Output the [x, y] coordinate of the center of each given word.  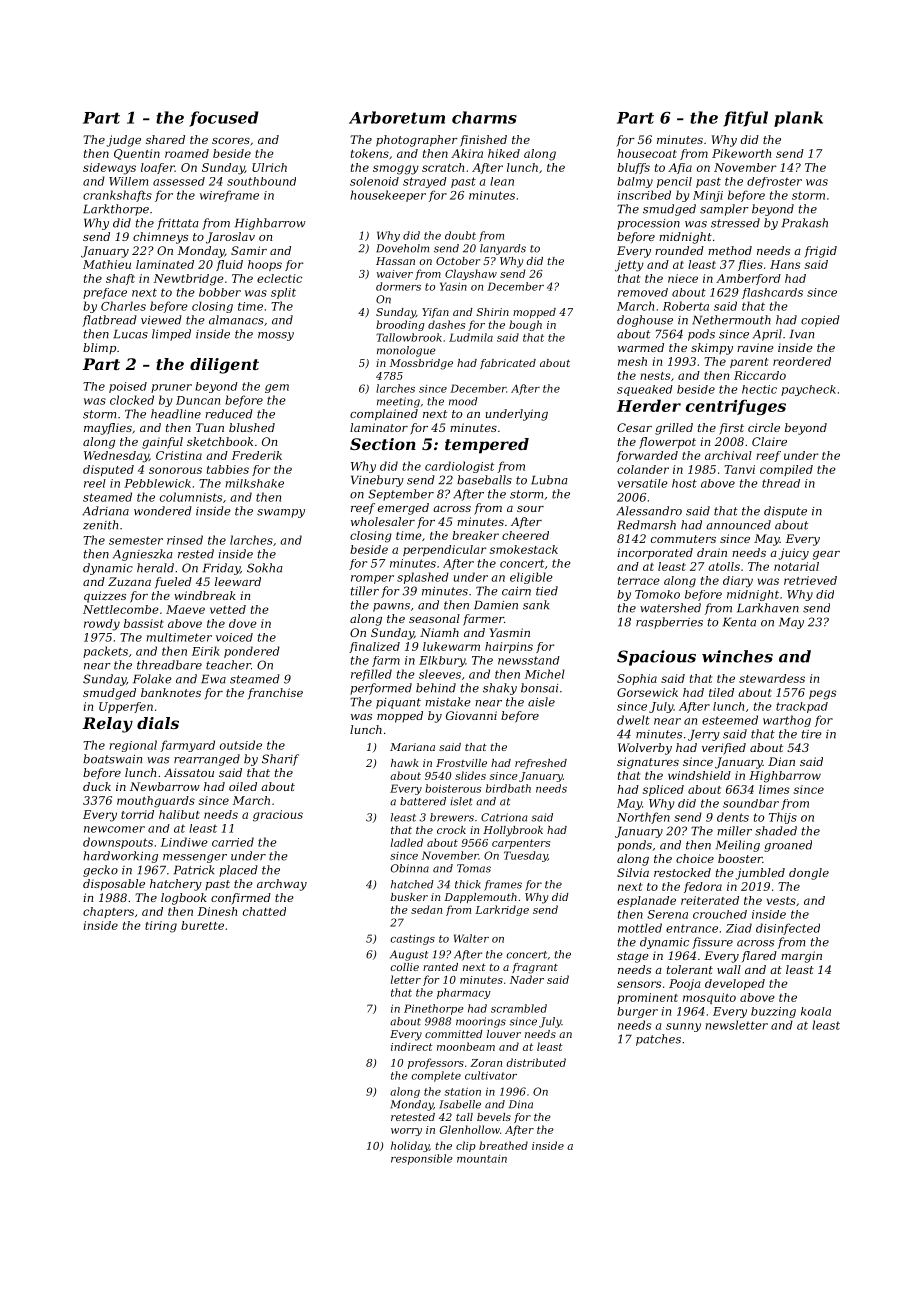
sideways [109, 169]
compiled [786, 470]
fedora [703, 887]
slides [470, 775]
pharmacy [464, 993]
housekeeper [388, 196]
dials [158, 723]
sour [530, 509]
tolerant [690, 969]
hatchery [176, 885]
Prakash [805, 223]
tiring [161, 927]
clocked [132, 400]
